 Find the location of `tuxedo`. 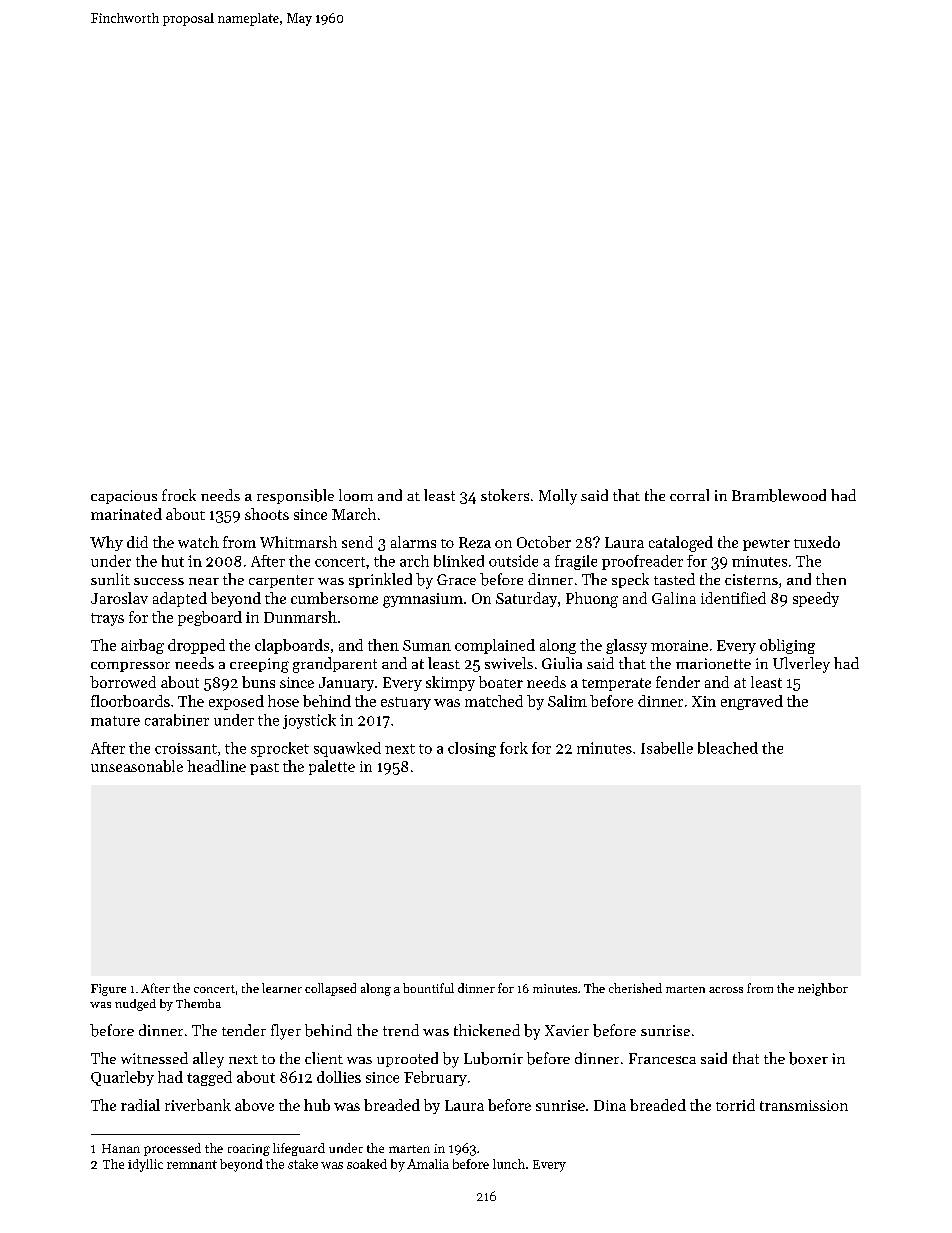

tuxedo is located at coordinates (817, 542).
